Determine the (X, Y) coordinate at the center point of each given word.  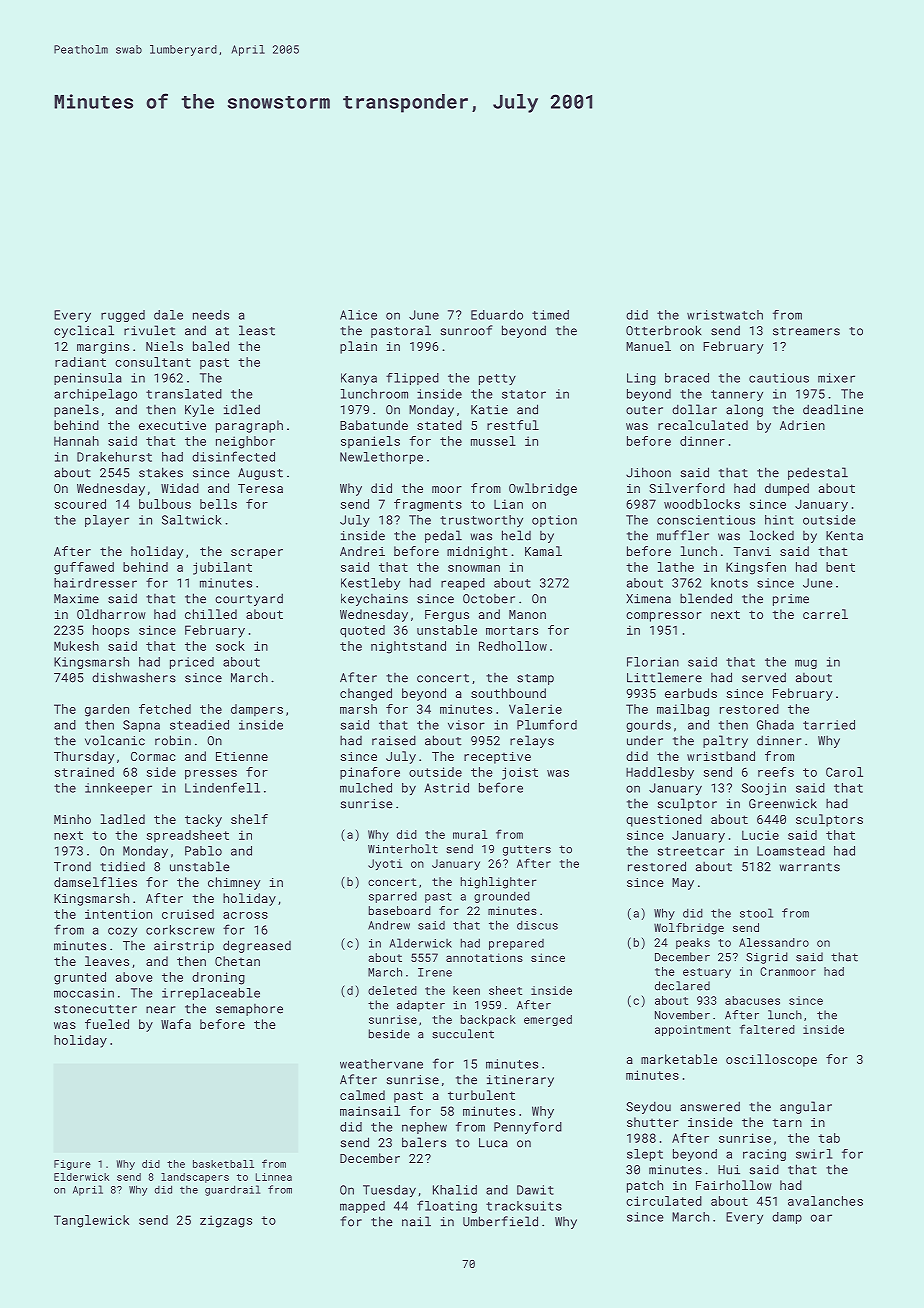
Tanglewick (91, 1221)
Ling (641, 379)
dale (168, 315)
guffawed (84, 568)
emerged (548, 1020)
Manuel (648, 346)
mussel (493, 441)
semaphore (249, 1010)
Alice (358, 315)
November (682, 1015)
